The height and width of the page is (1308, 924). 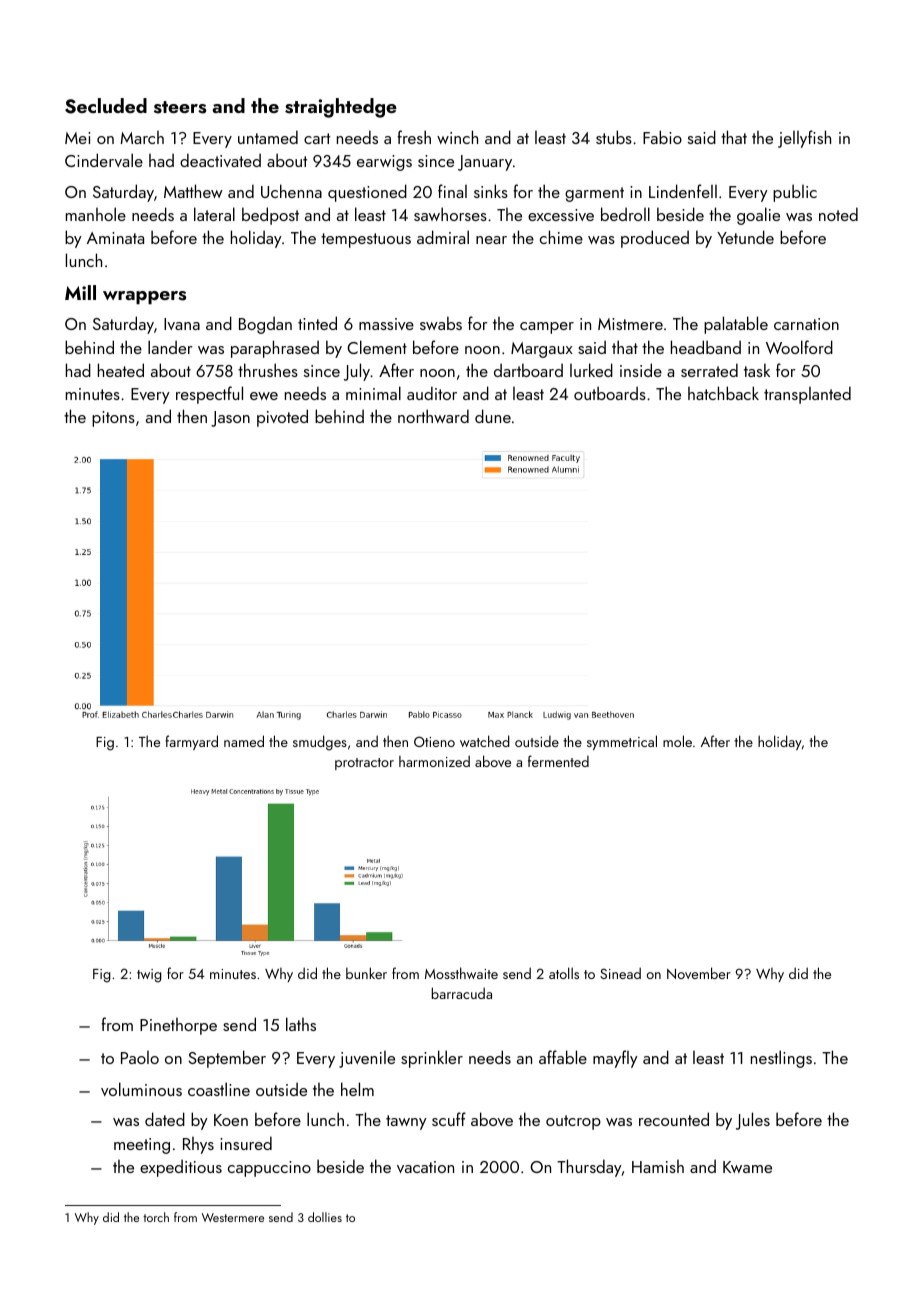 I want to click on dartboard, so click(x=528, y=370).
